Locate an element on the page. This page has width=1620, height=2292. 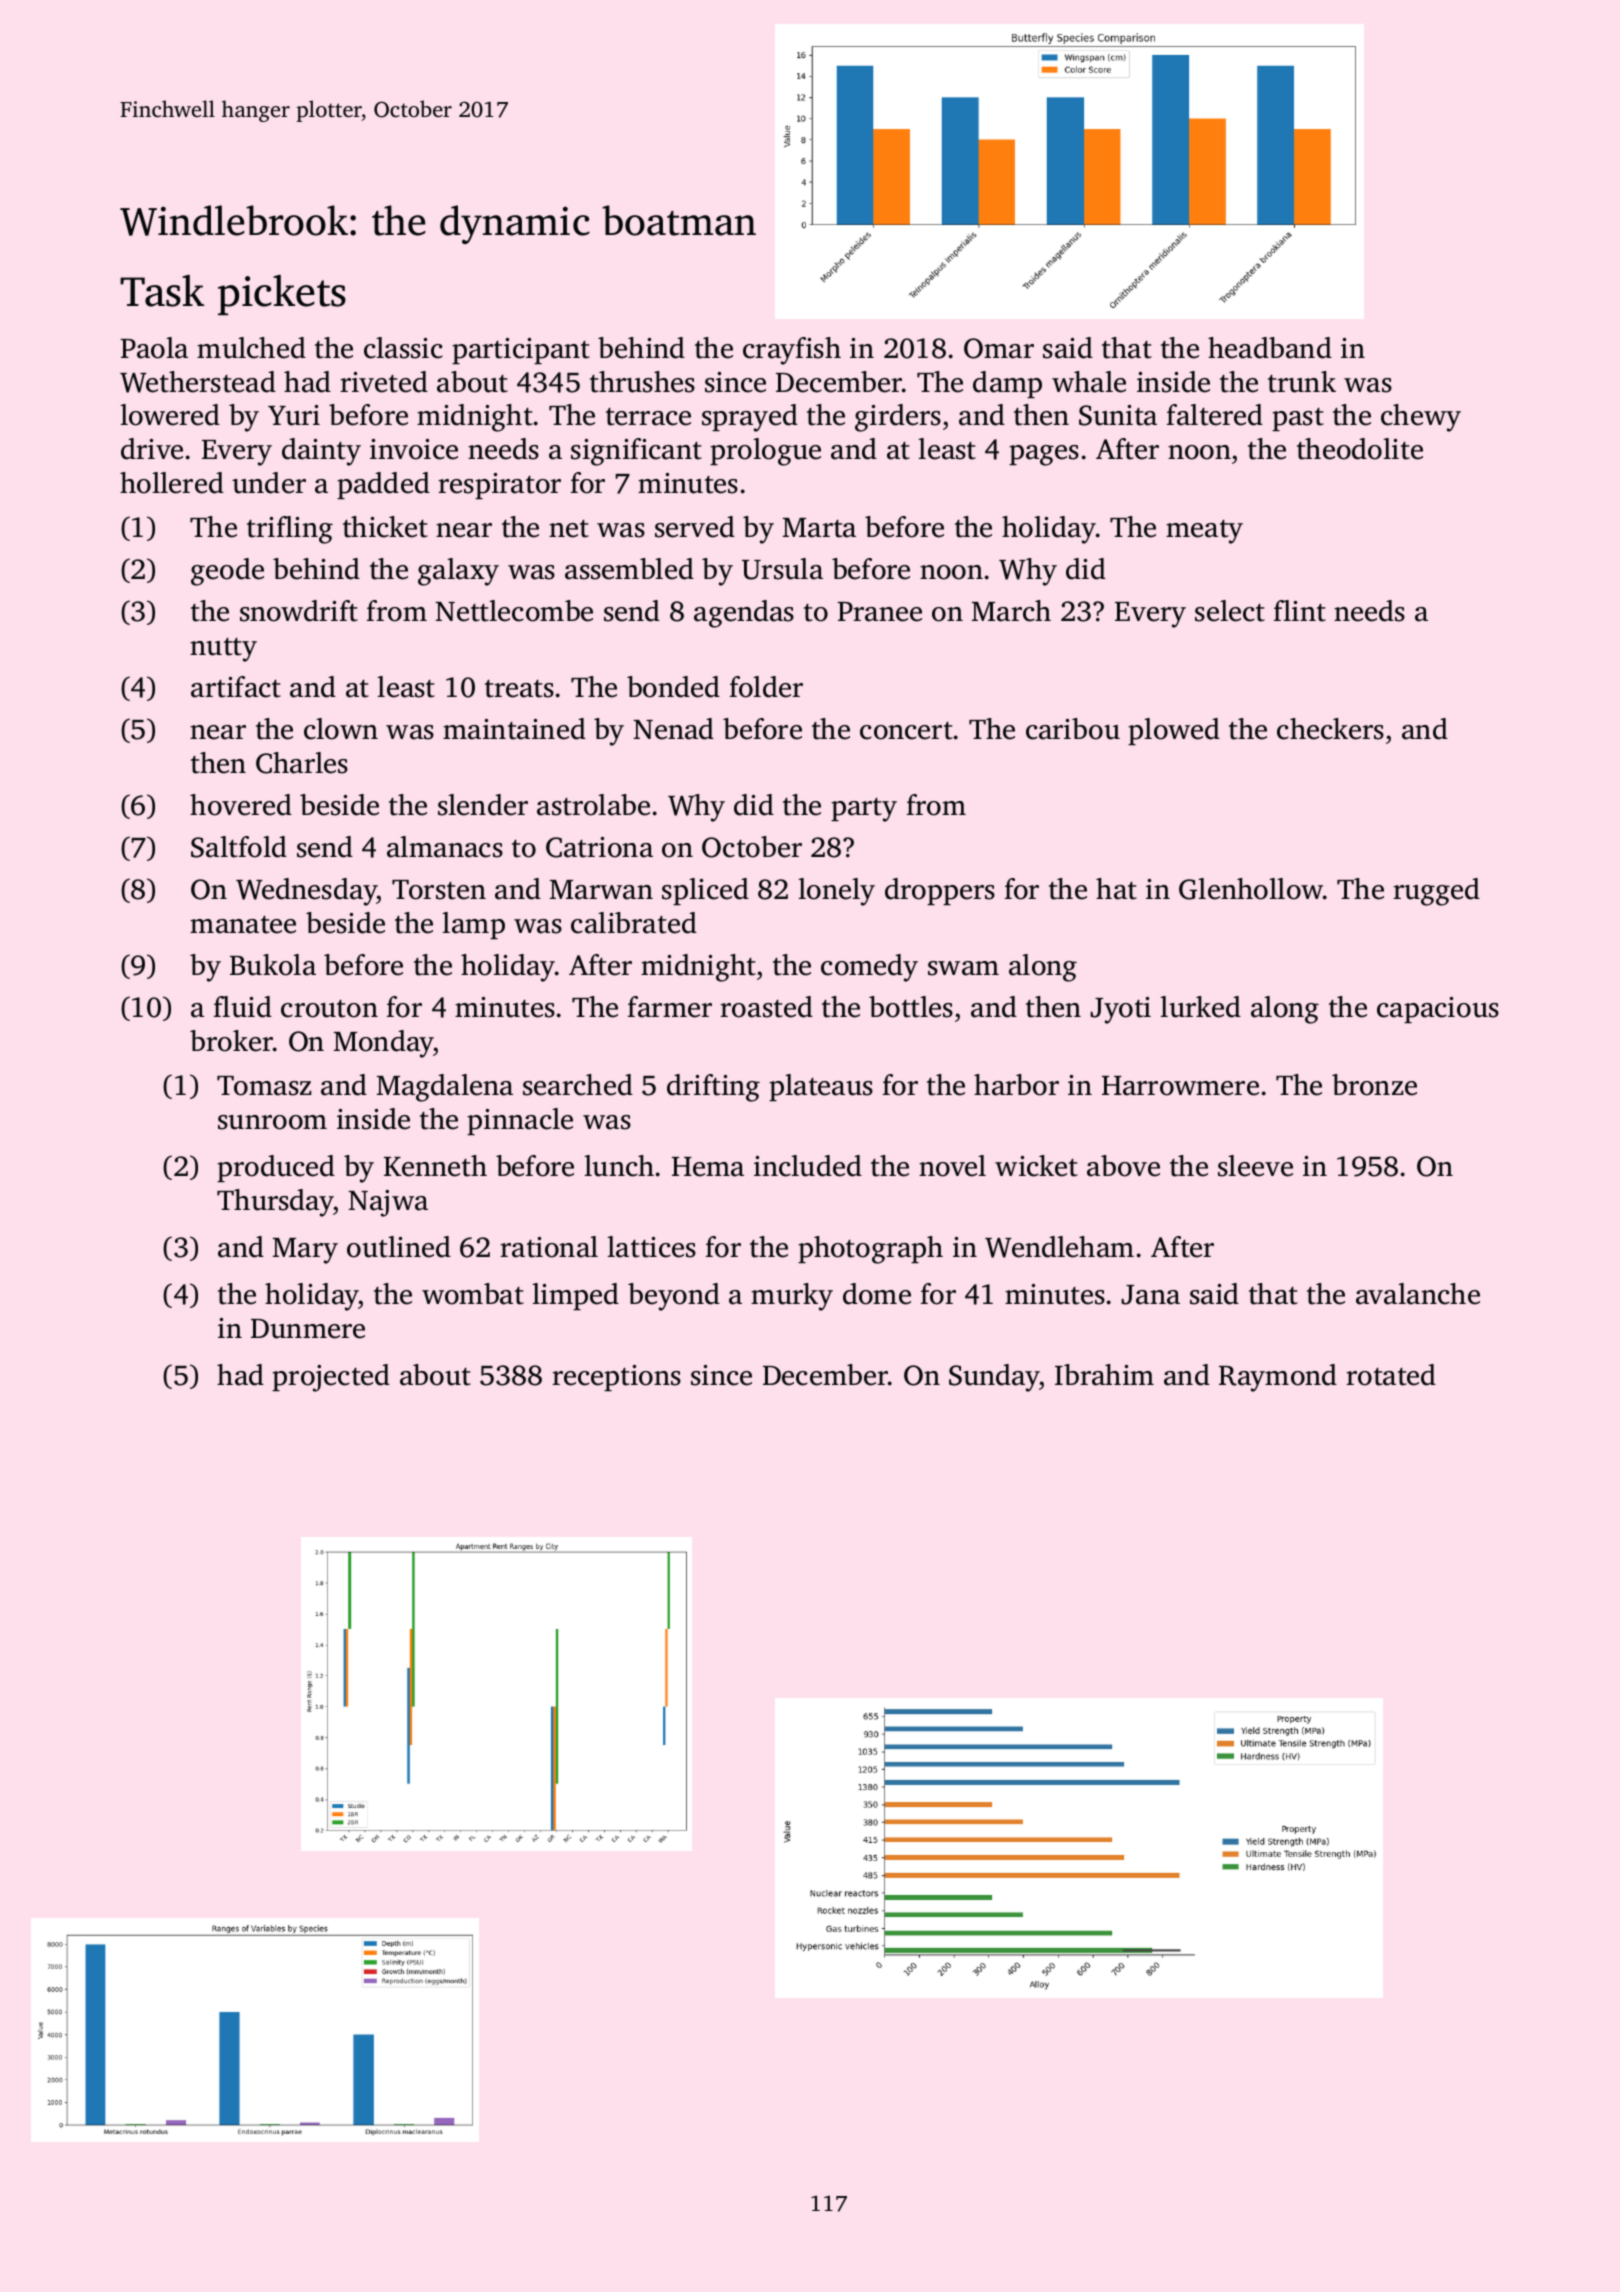
Dunmere is located at coordinates (308, 1329).
